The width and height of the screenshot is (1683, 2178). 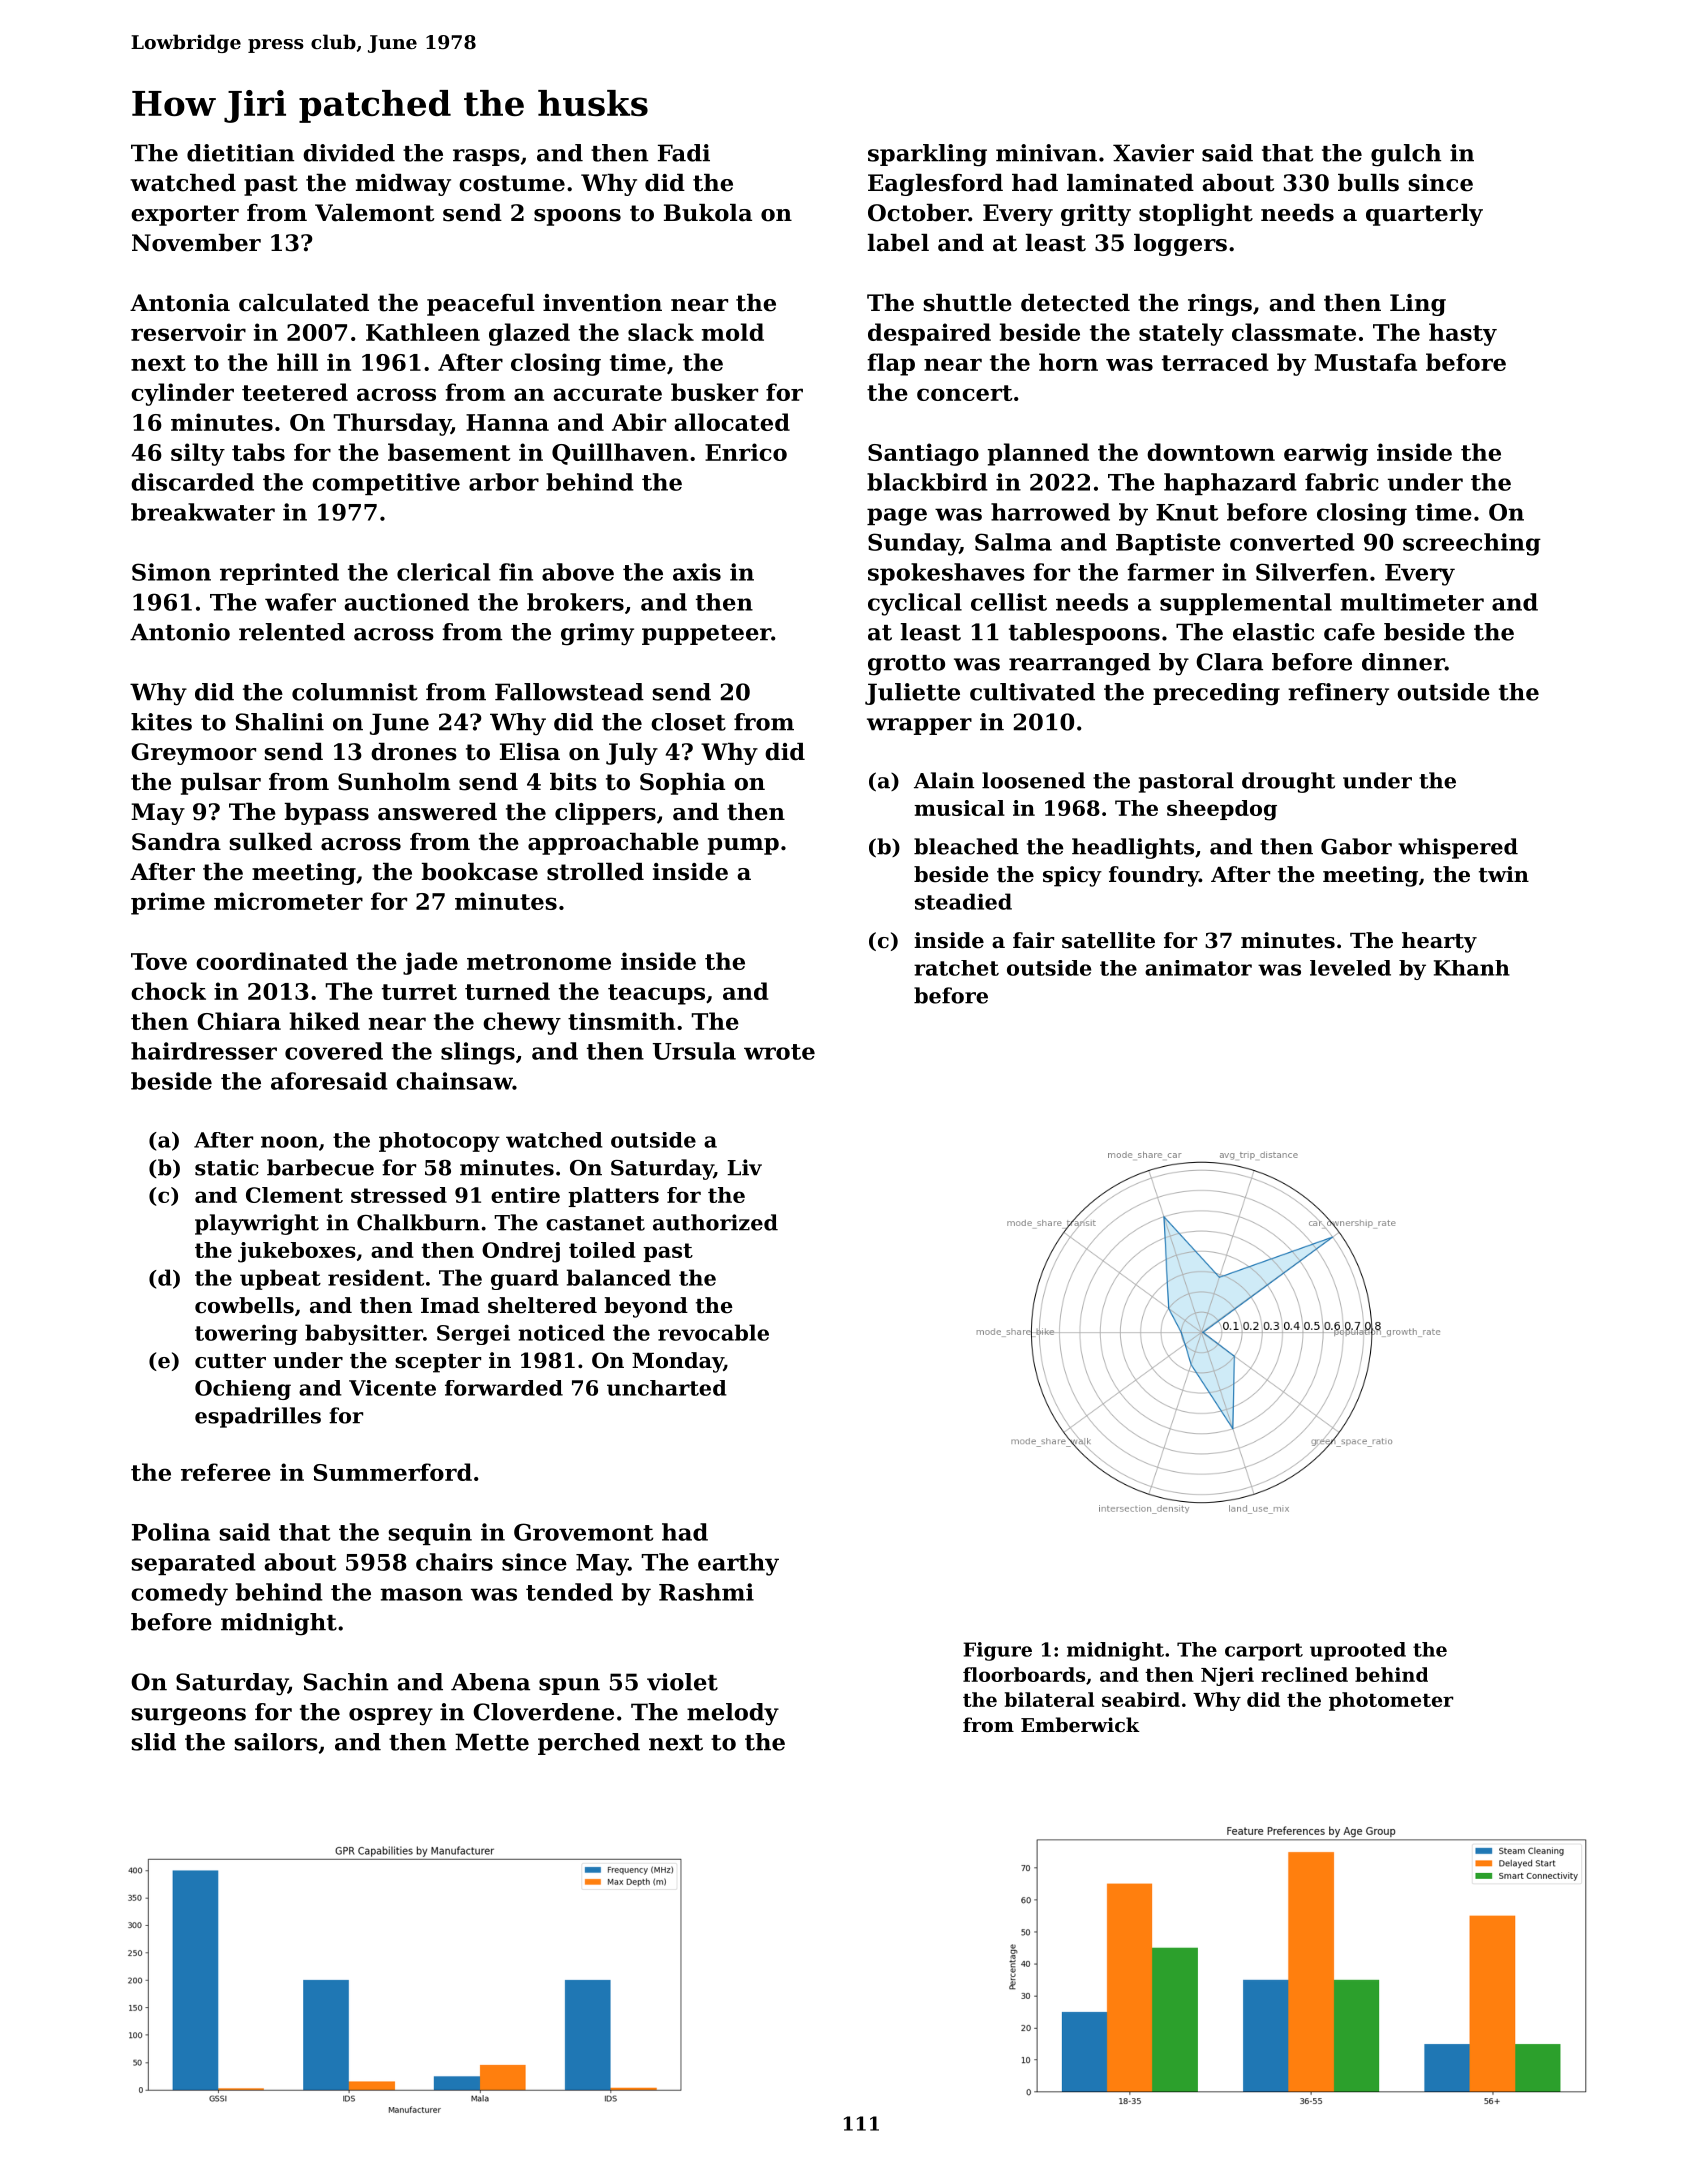 What do you see at coordinates (963, 901) in the screenshot?
I see `steadied` at bounding box center [963, 901].
